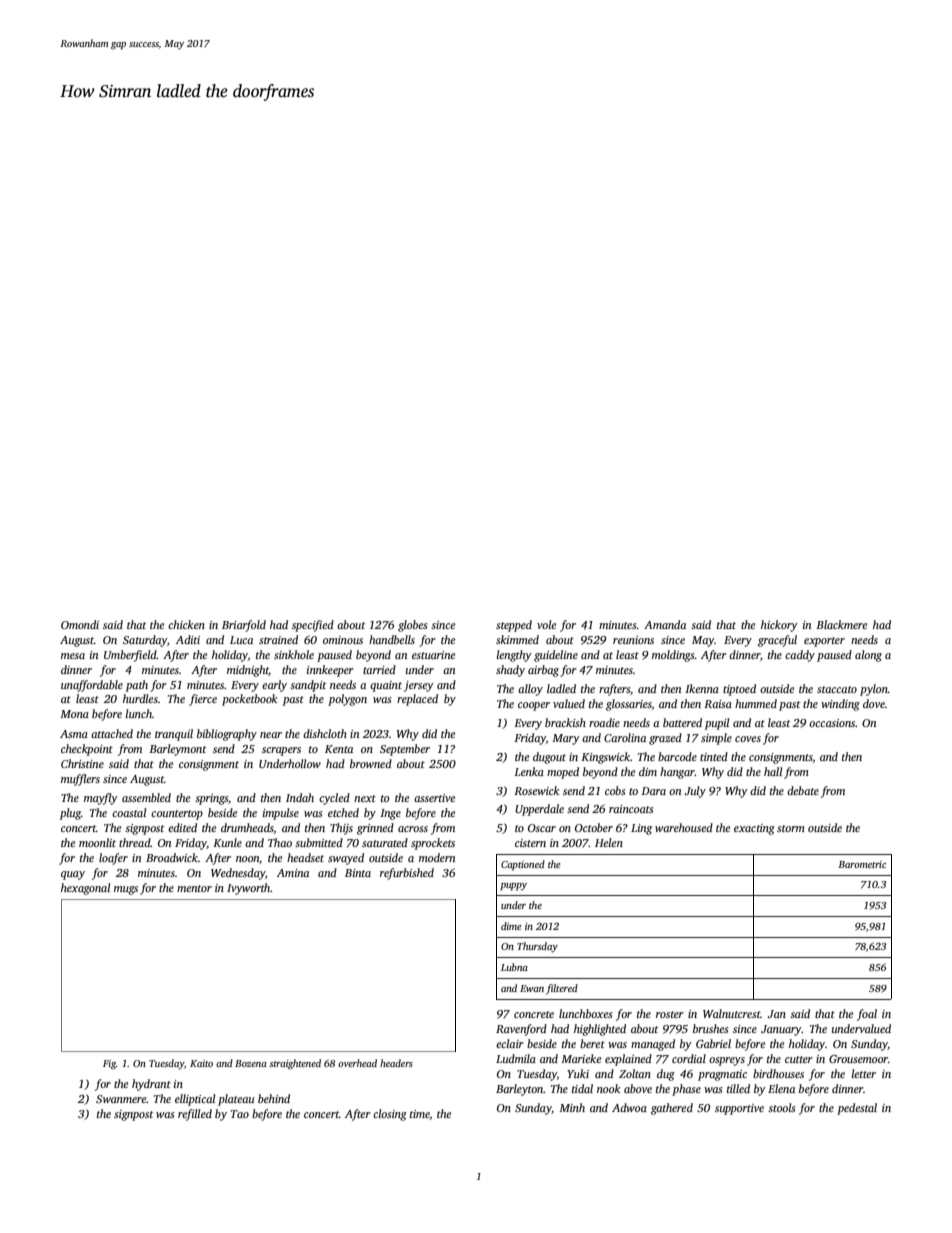 The image size is (952, 1233). I want to click on Mary, so click(566, 739).
